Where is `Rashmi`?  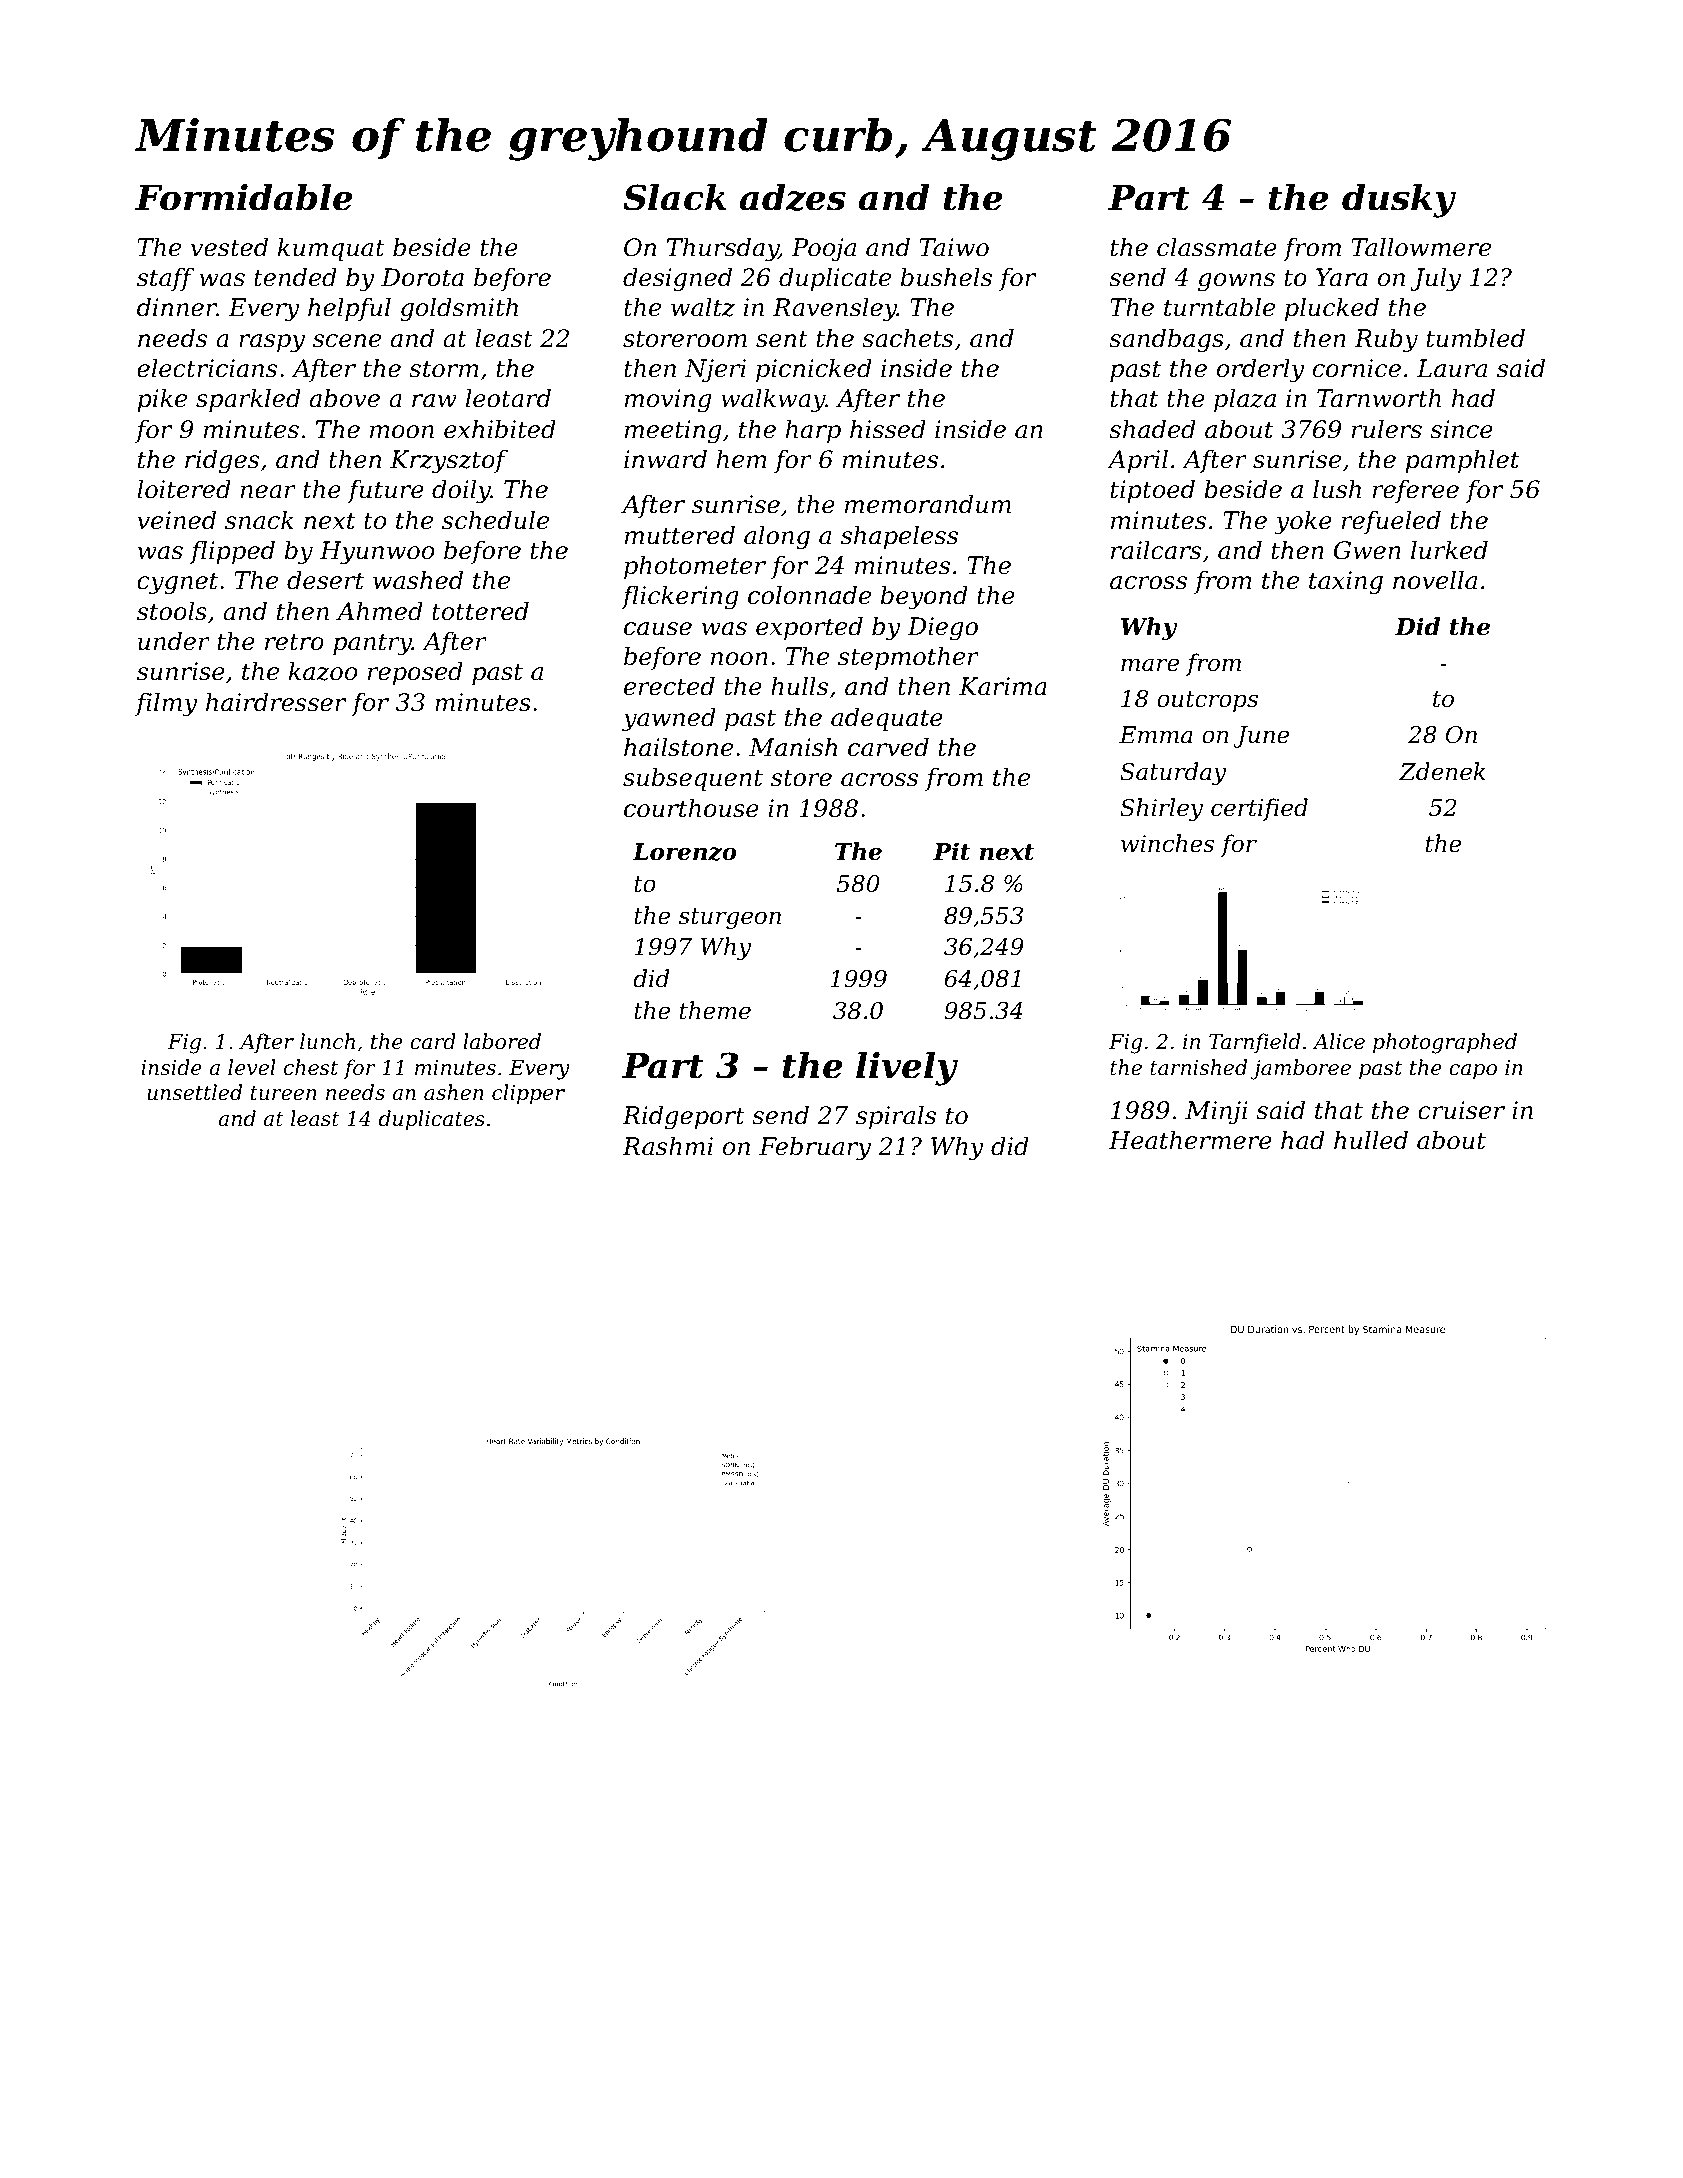 Rashmi is located at coordinates (667, 1146).
